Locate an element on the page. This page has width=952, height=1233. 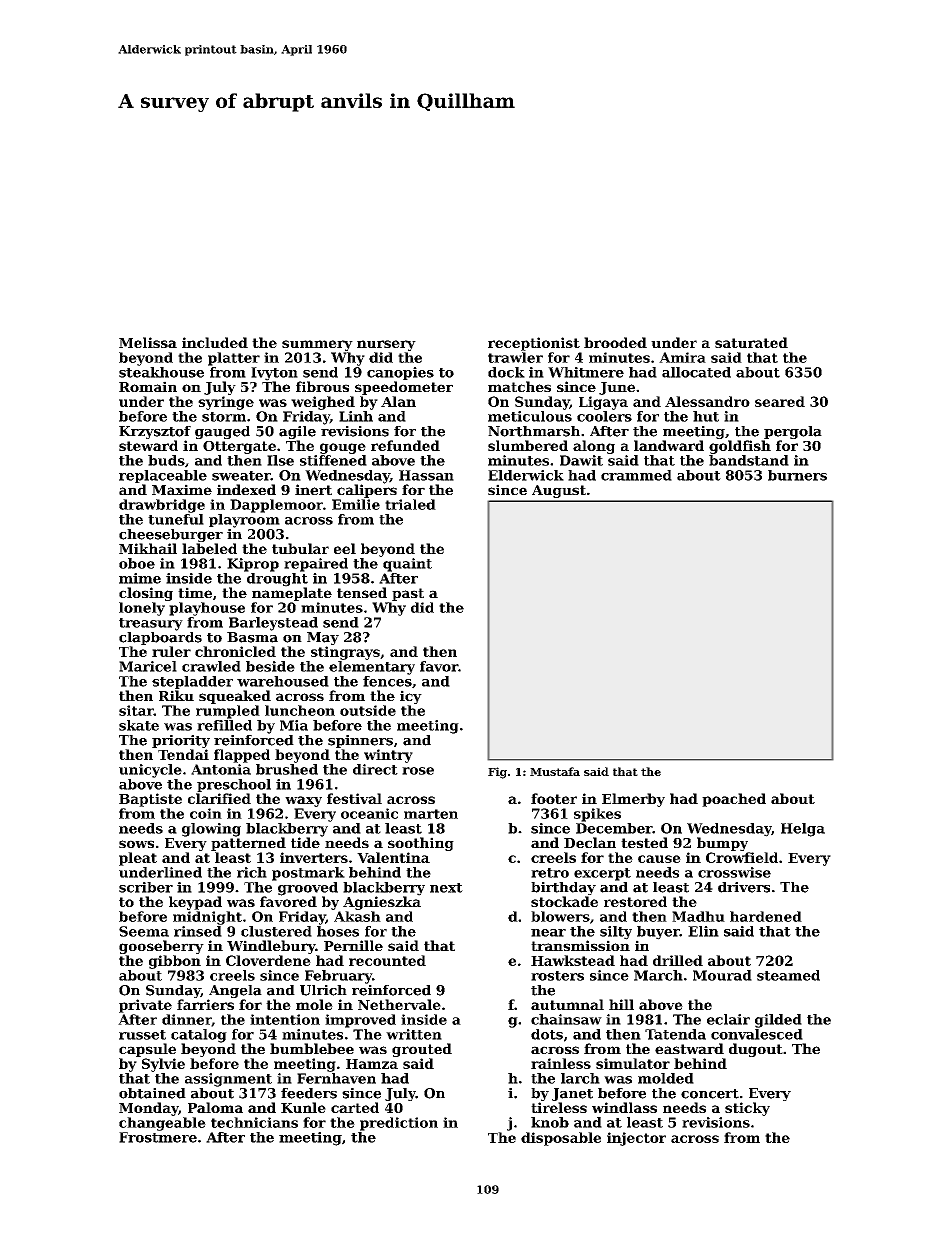
included is located at coordinates (215, 342).
